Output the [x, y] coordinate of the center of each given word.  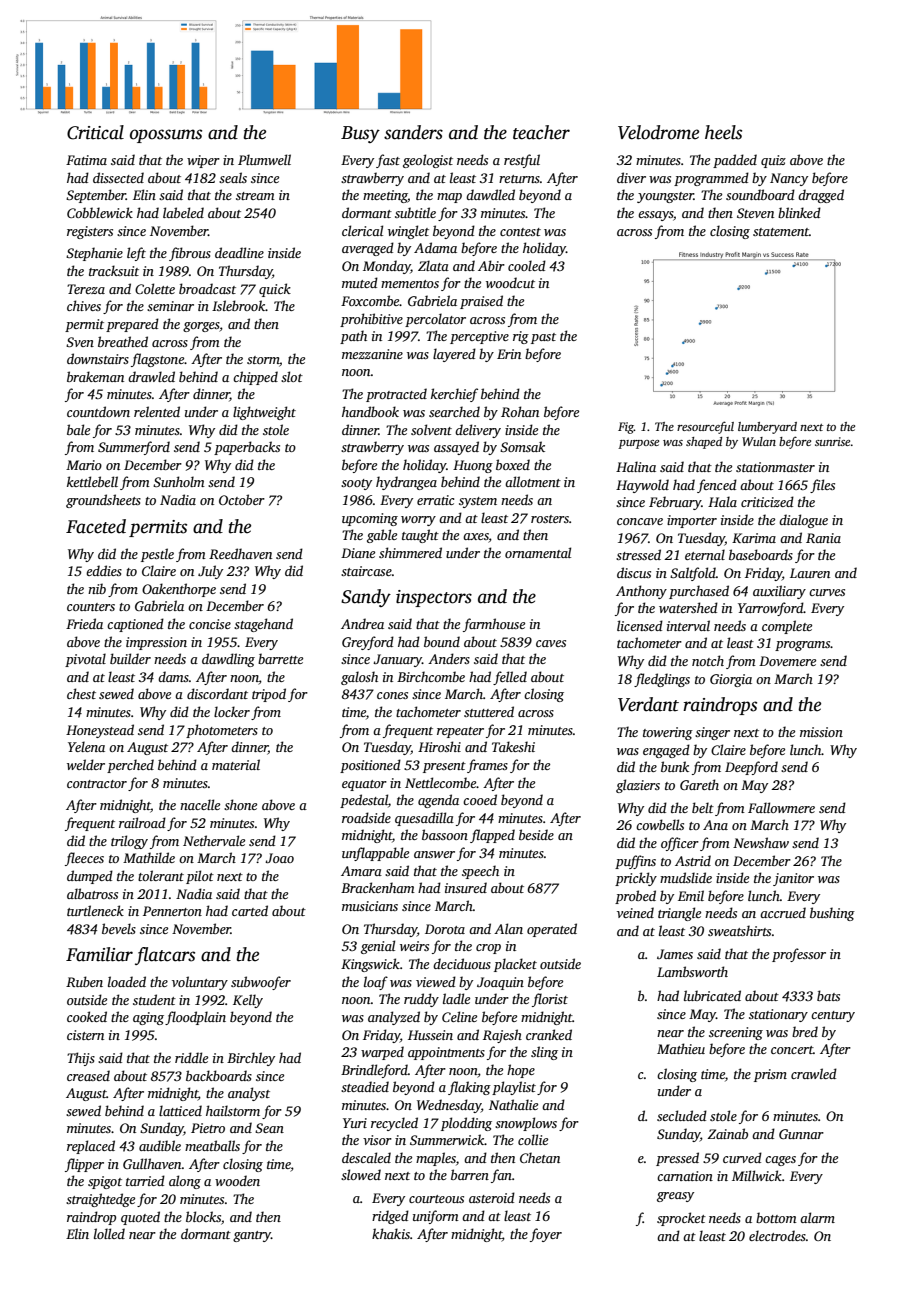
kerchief [454, 395]
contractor [97, 784]
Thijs [81, 1059]
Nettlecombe [440, 782]
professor [799, 955]
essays [655, 216]
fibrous [190, 254]
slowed [361, 1174]
